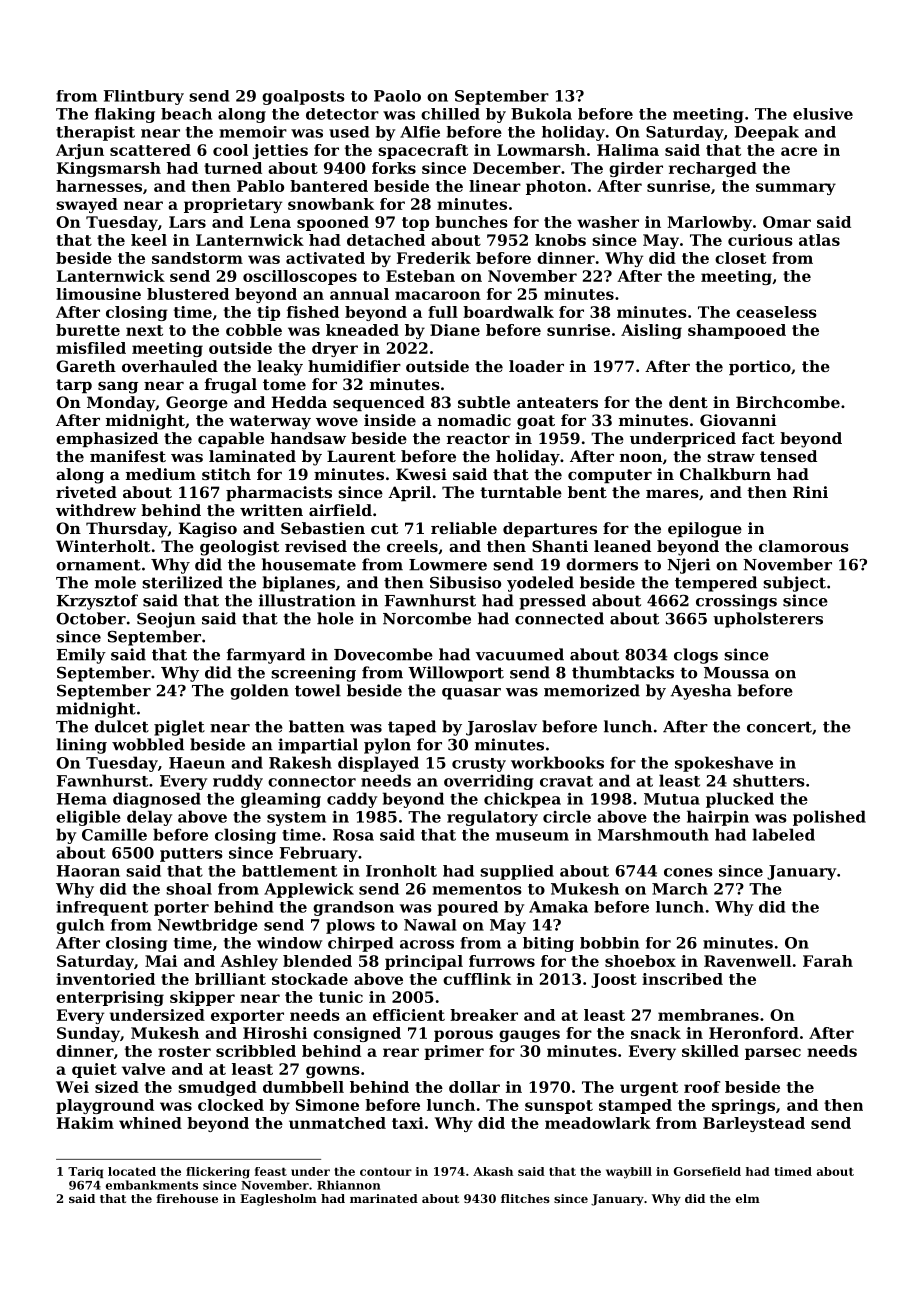 This document has height=1308, width=924. I want to click on skipper, so click(202, 998).
